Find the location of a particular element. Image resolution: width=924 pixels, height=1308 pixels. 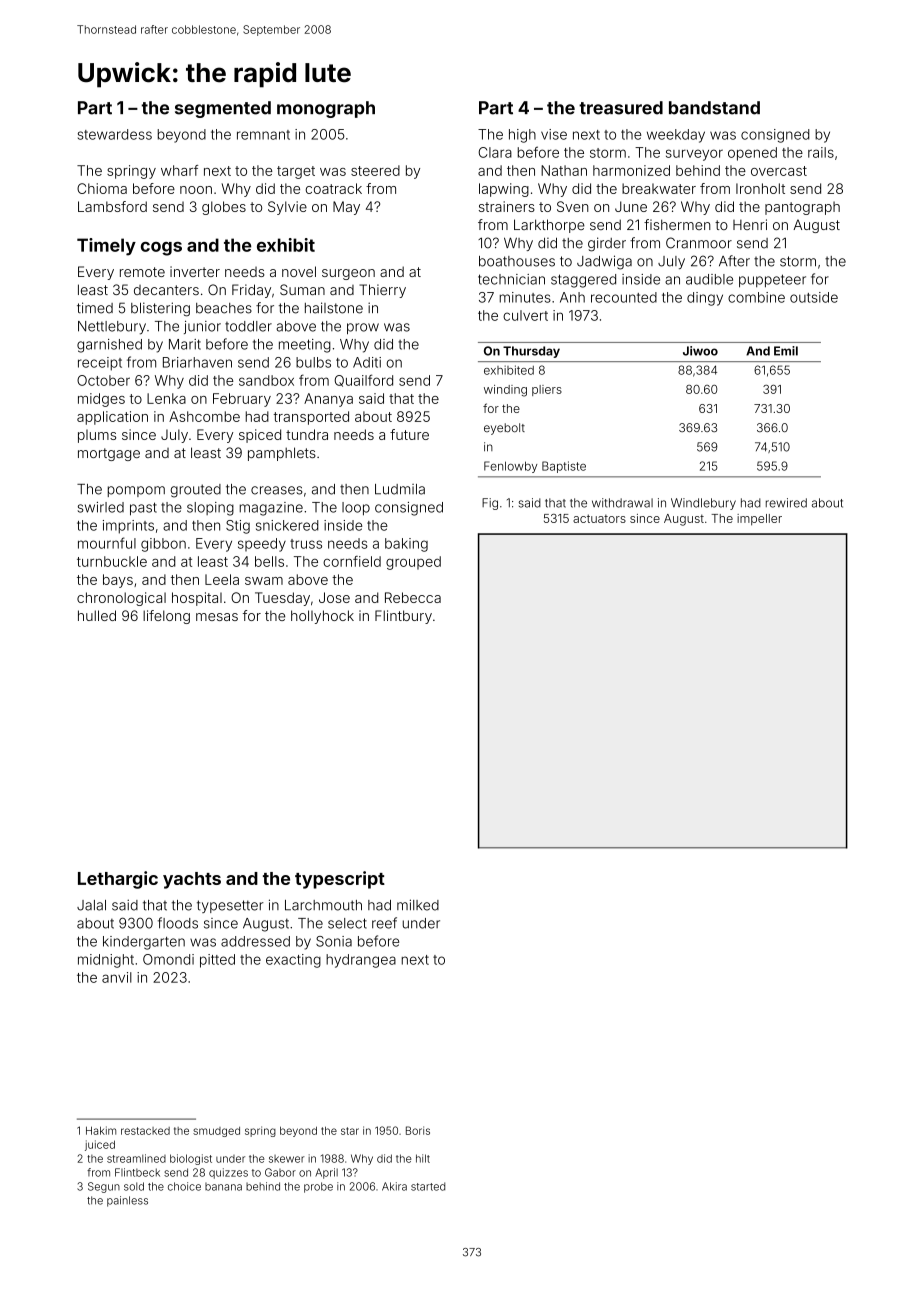

Akira is located at coordinates (394, 1186).
